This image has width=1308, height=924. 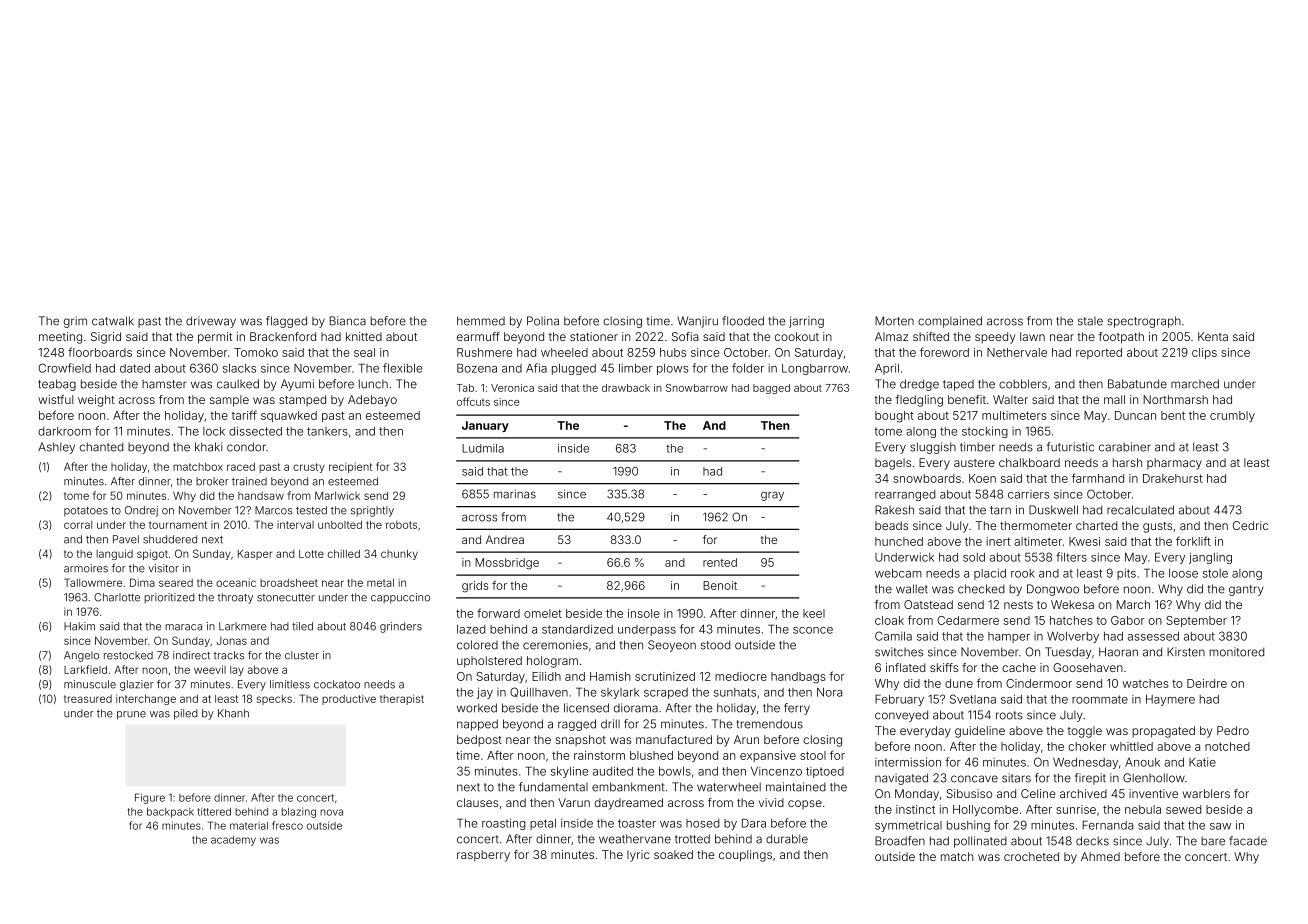 What do you see at coordinates (1019, 667) in the image?
I see `cache` at bounding box center [1019, 667].
